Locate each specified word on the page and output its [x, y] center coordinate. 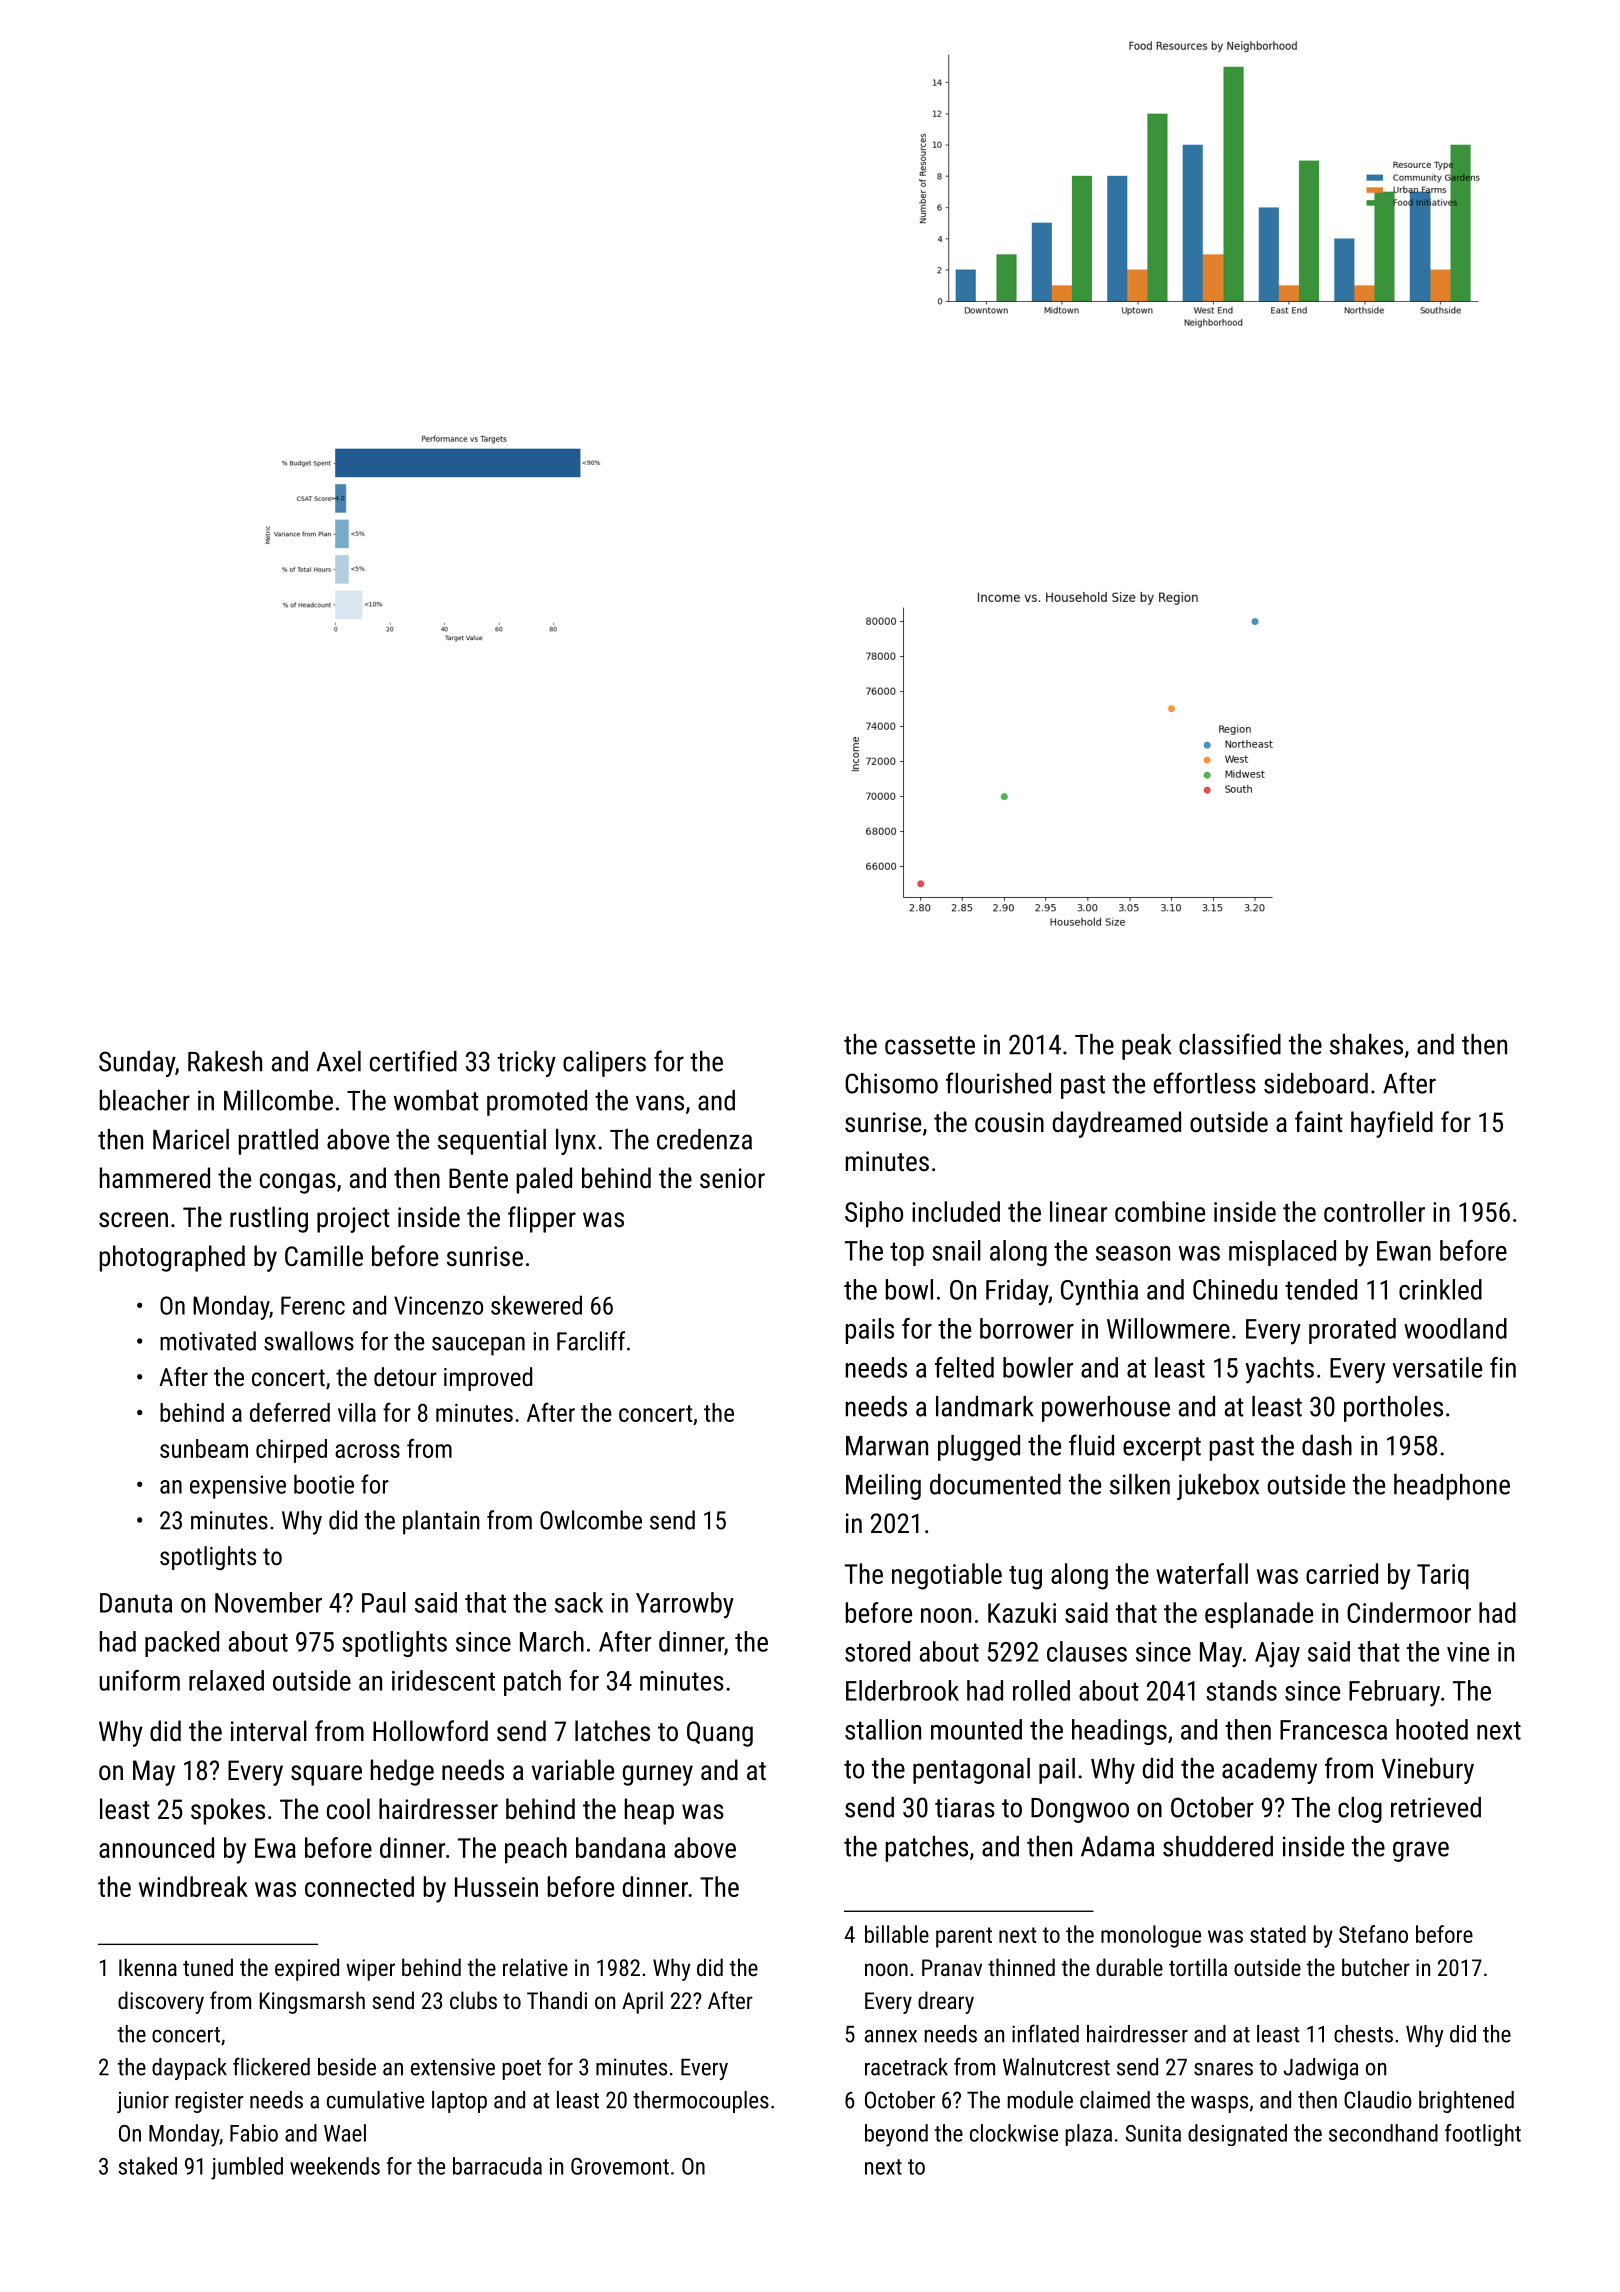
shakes [1366, 1044]
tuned [208, 1967]
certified [413, 1061]
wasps [1219, 2104]
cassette [930, 1045]
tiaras [965, 1807]
